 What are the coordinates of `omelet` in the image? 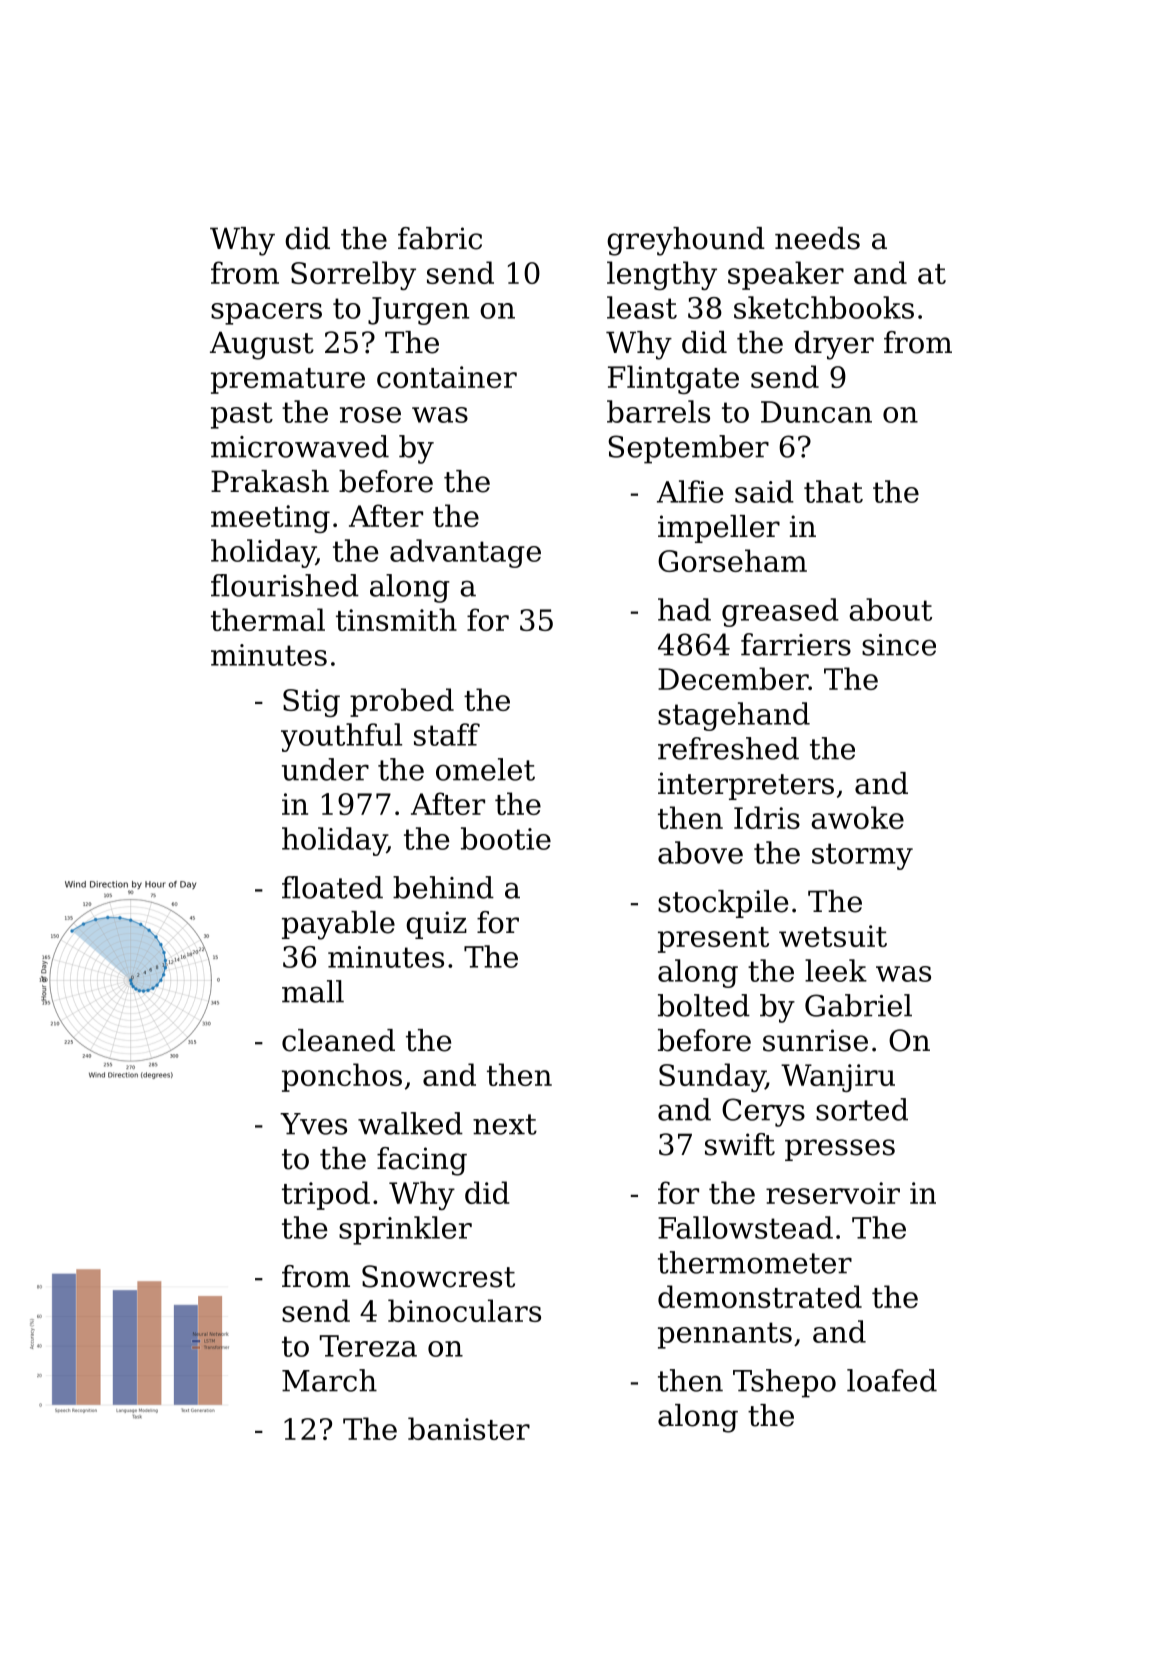 It's located at (485, 769).
